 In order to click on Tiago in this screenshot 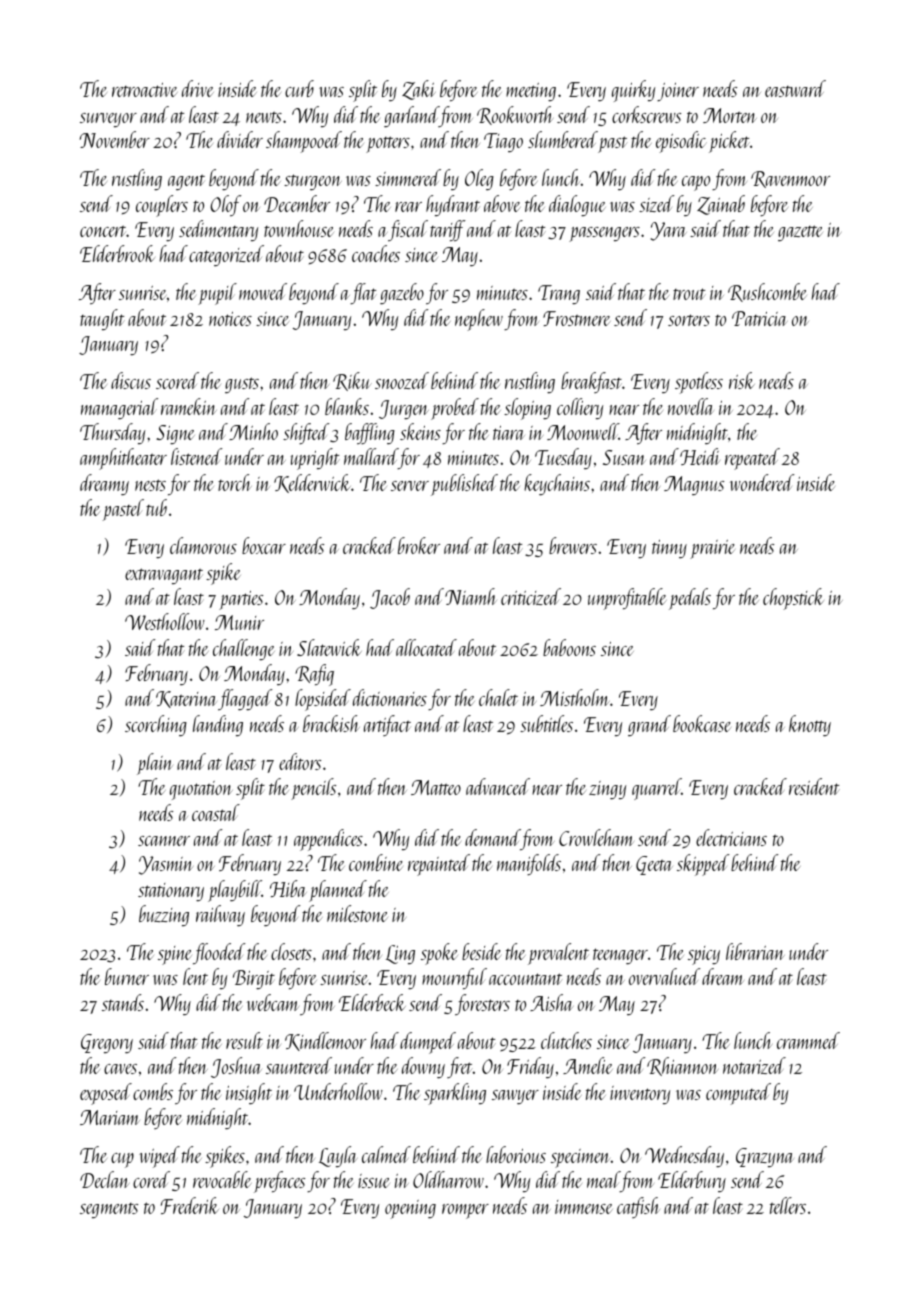, I will do `click(503, 142)`.
